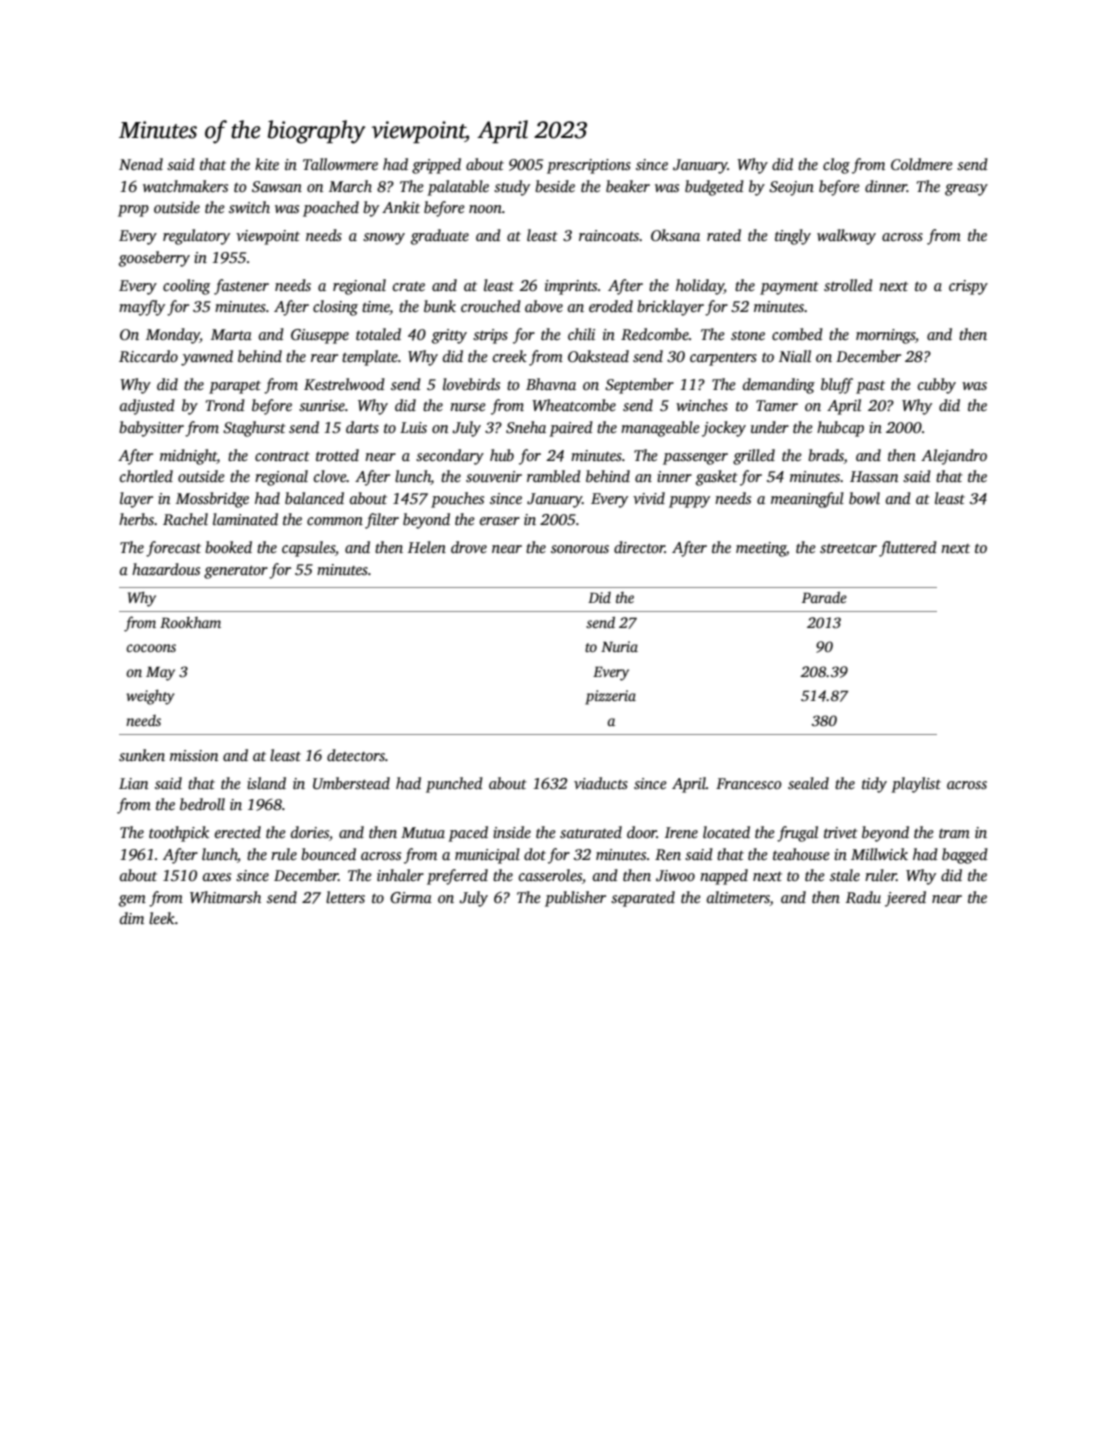 The height and width of the screenshot is (1433, 1107). I want to click on clove, so click(330, 476).
